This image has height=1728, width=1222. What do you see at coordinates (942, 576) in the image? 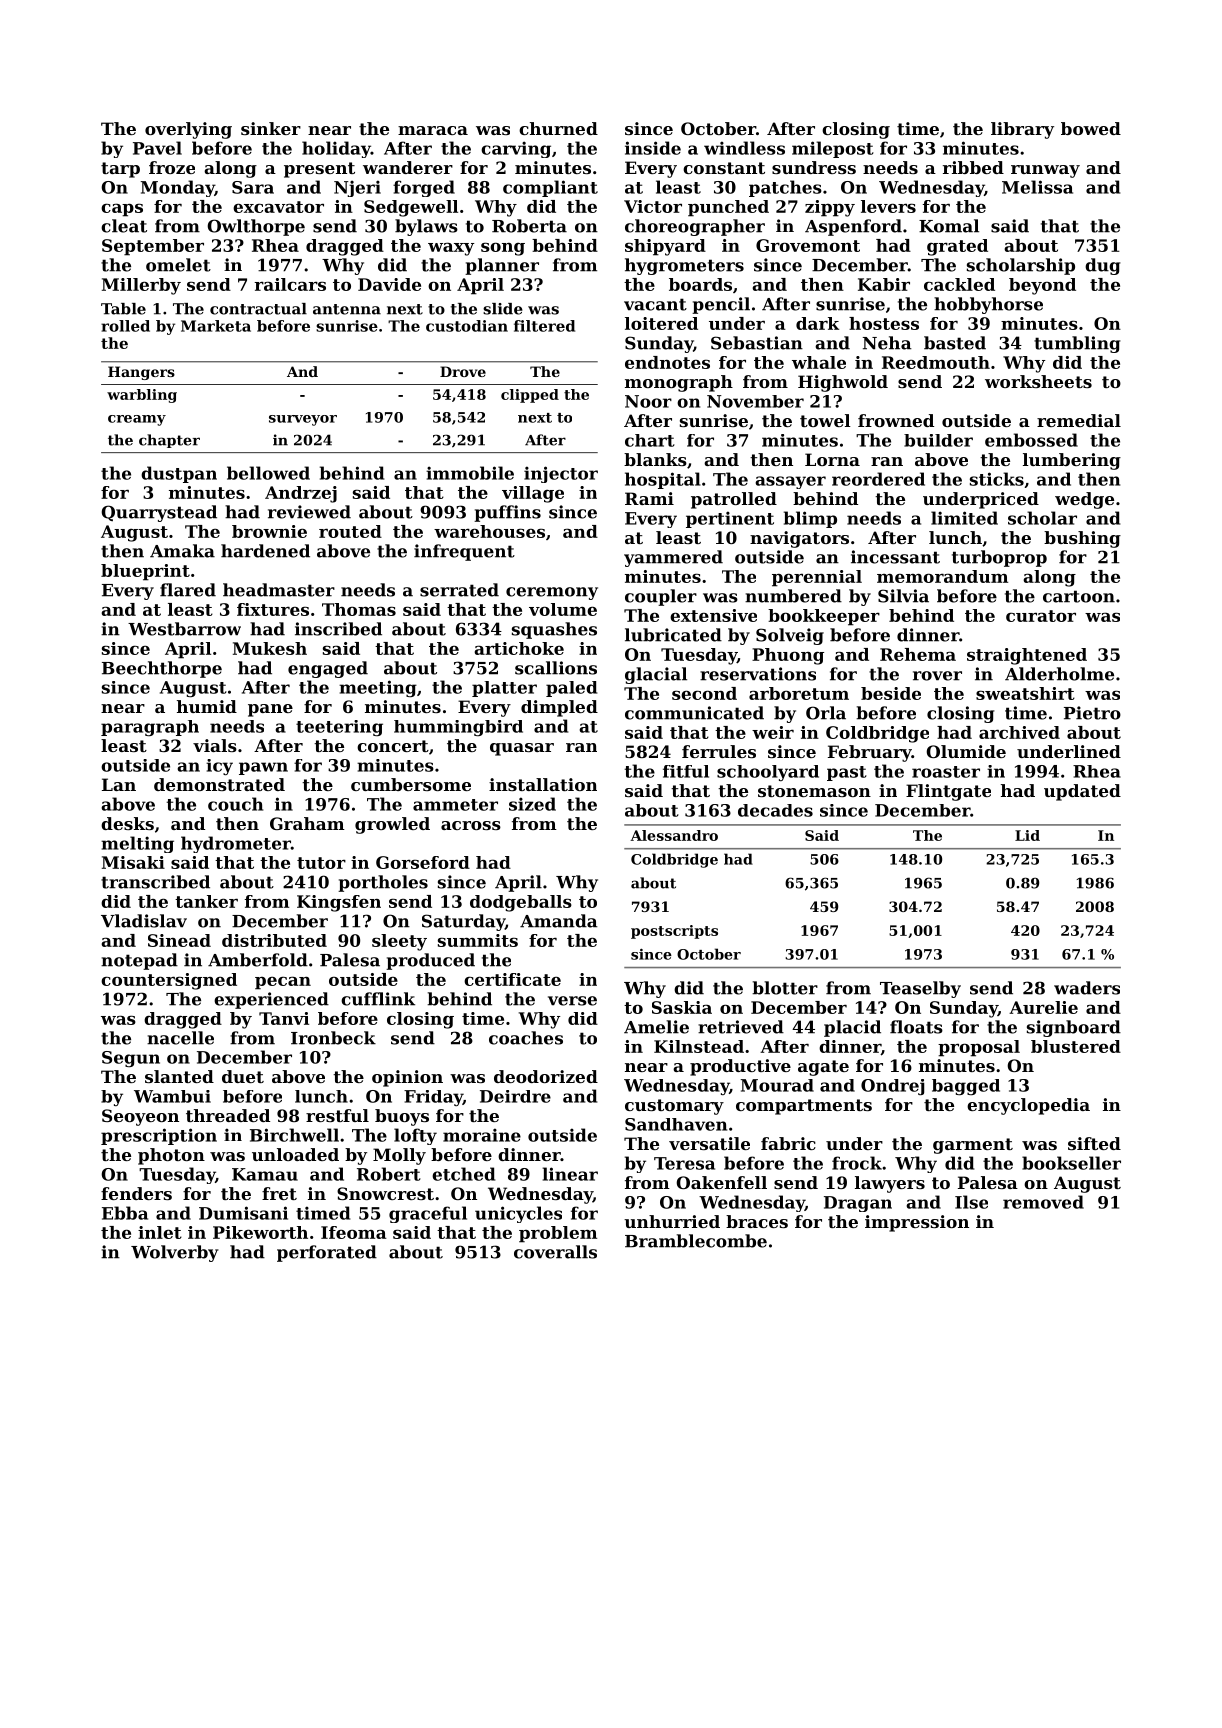
I see `memorandum` at bounding box center [942, 576].
